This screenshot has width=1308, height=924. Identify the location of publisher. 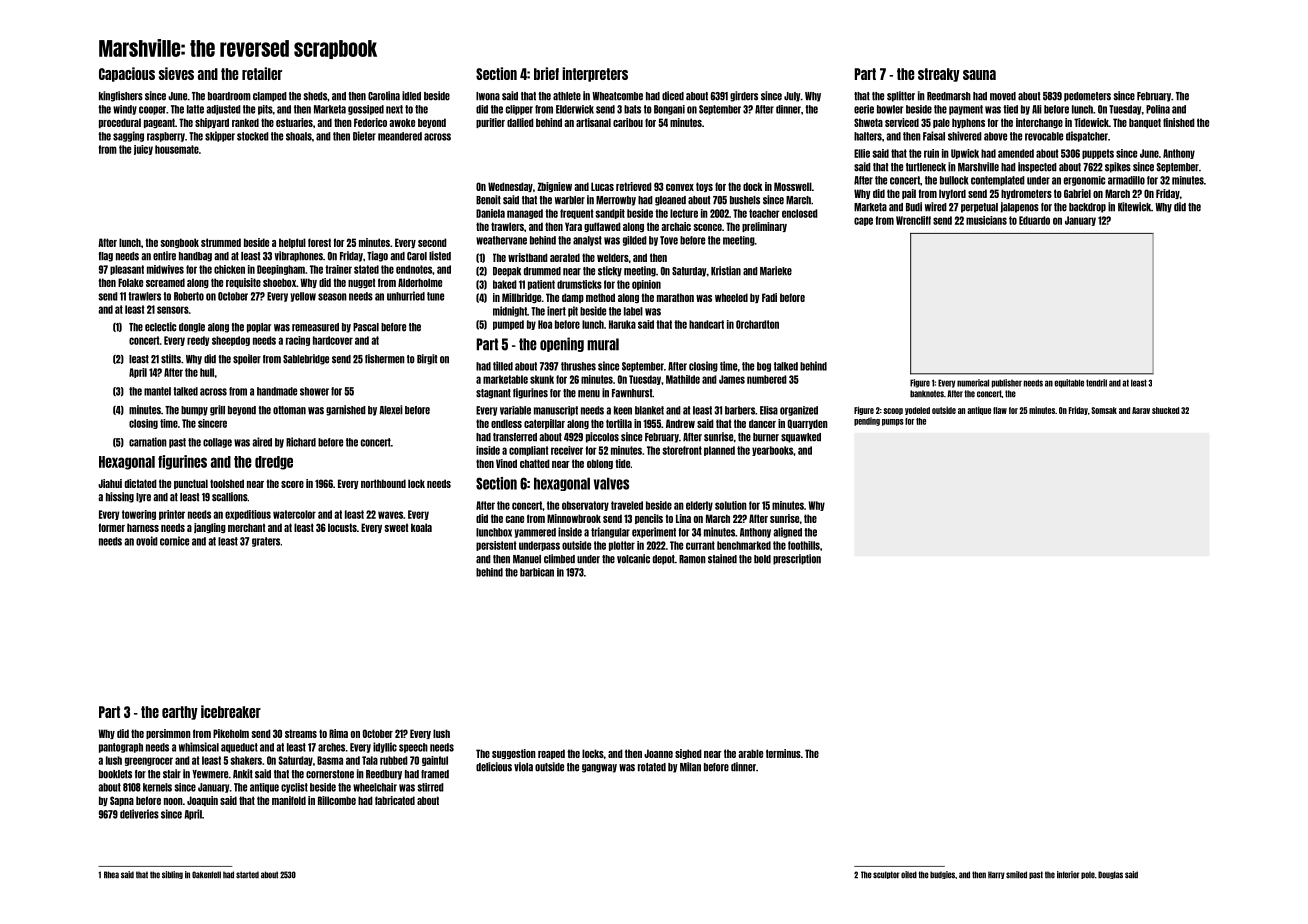
(1007, 383).
